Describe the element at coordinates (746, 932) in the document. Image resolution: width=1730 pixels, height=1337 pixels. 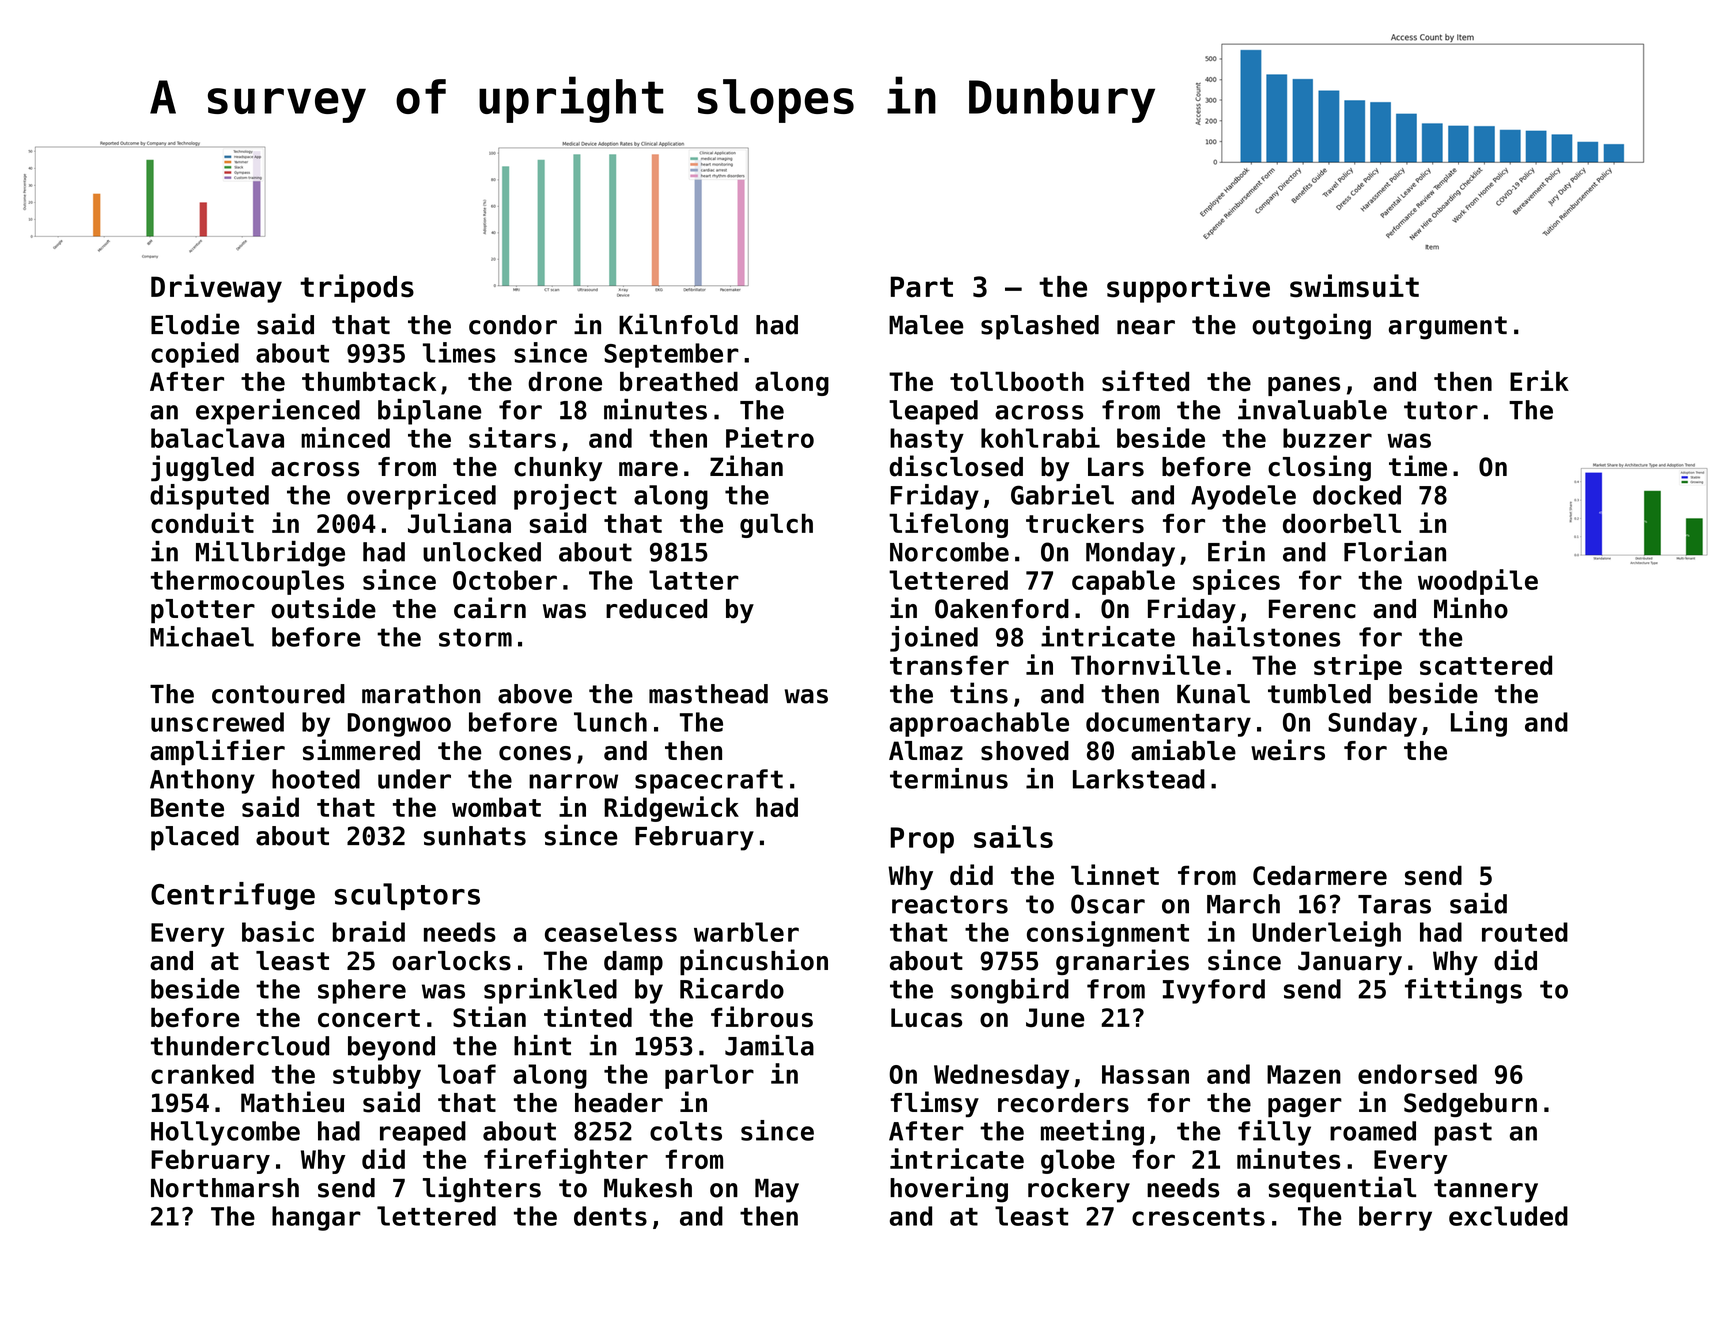
I see `warbler` at that location.
